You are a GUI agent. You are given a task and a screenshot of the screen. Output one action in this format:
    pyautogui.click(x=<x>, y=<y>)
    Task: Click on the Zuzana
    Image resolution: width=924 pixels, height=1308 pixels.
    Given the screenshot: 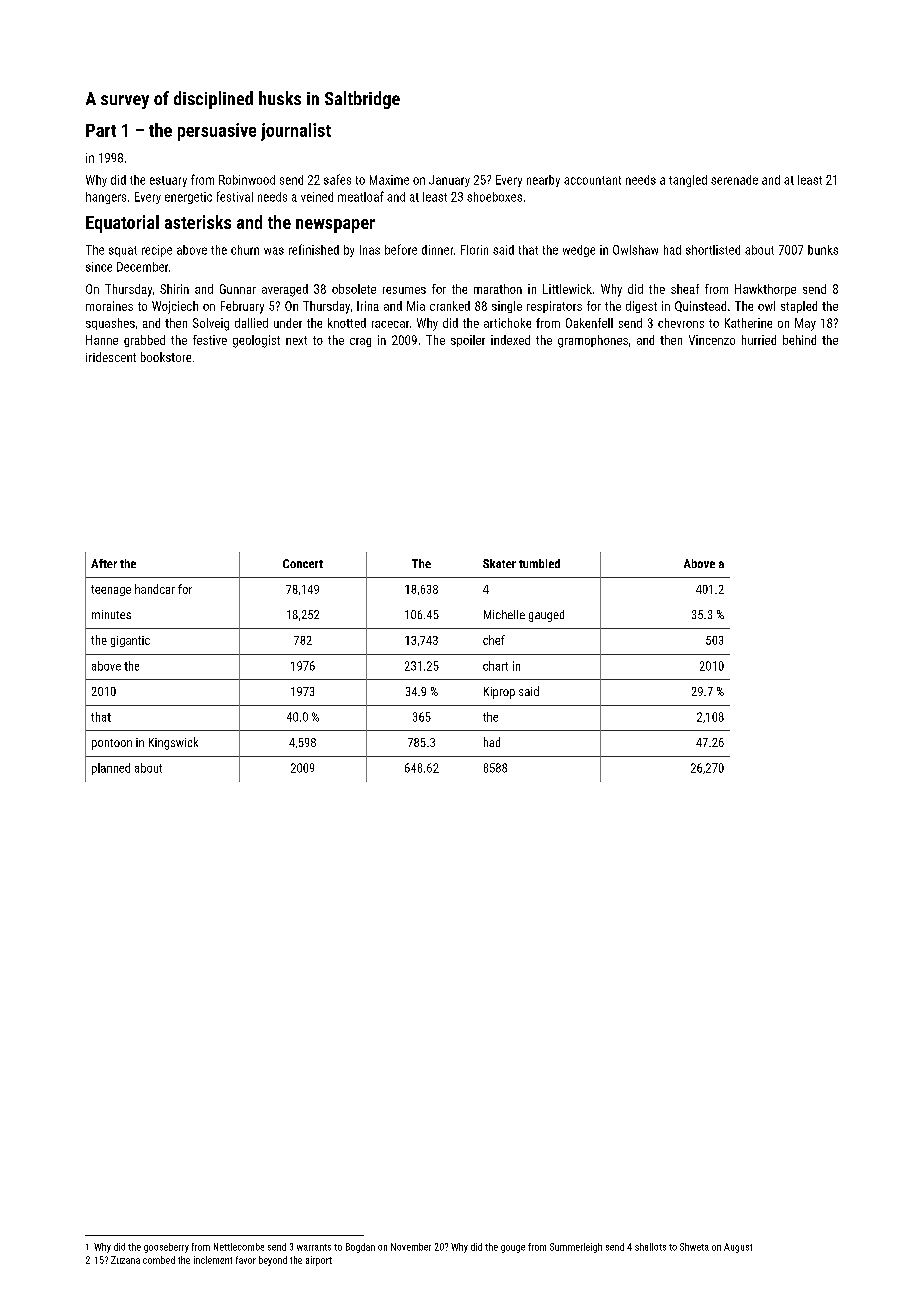 What is the action you would take?
    pyautogui.click(x=125, y=1260)
